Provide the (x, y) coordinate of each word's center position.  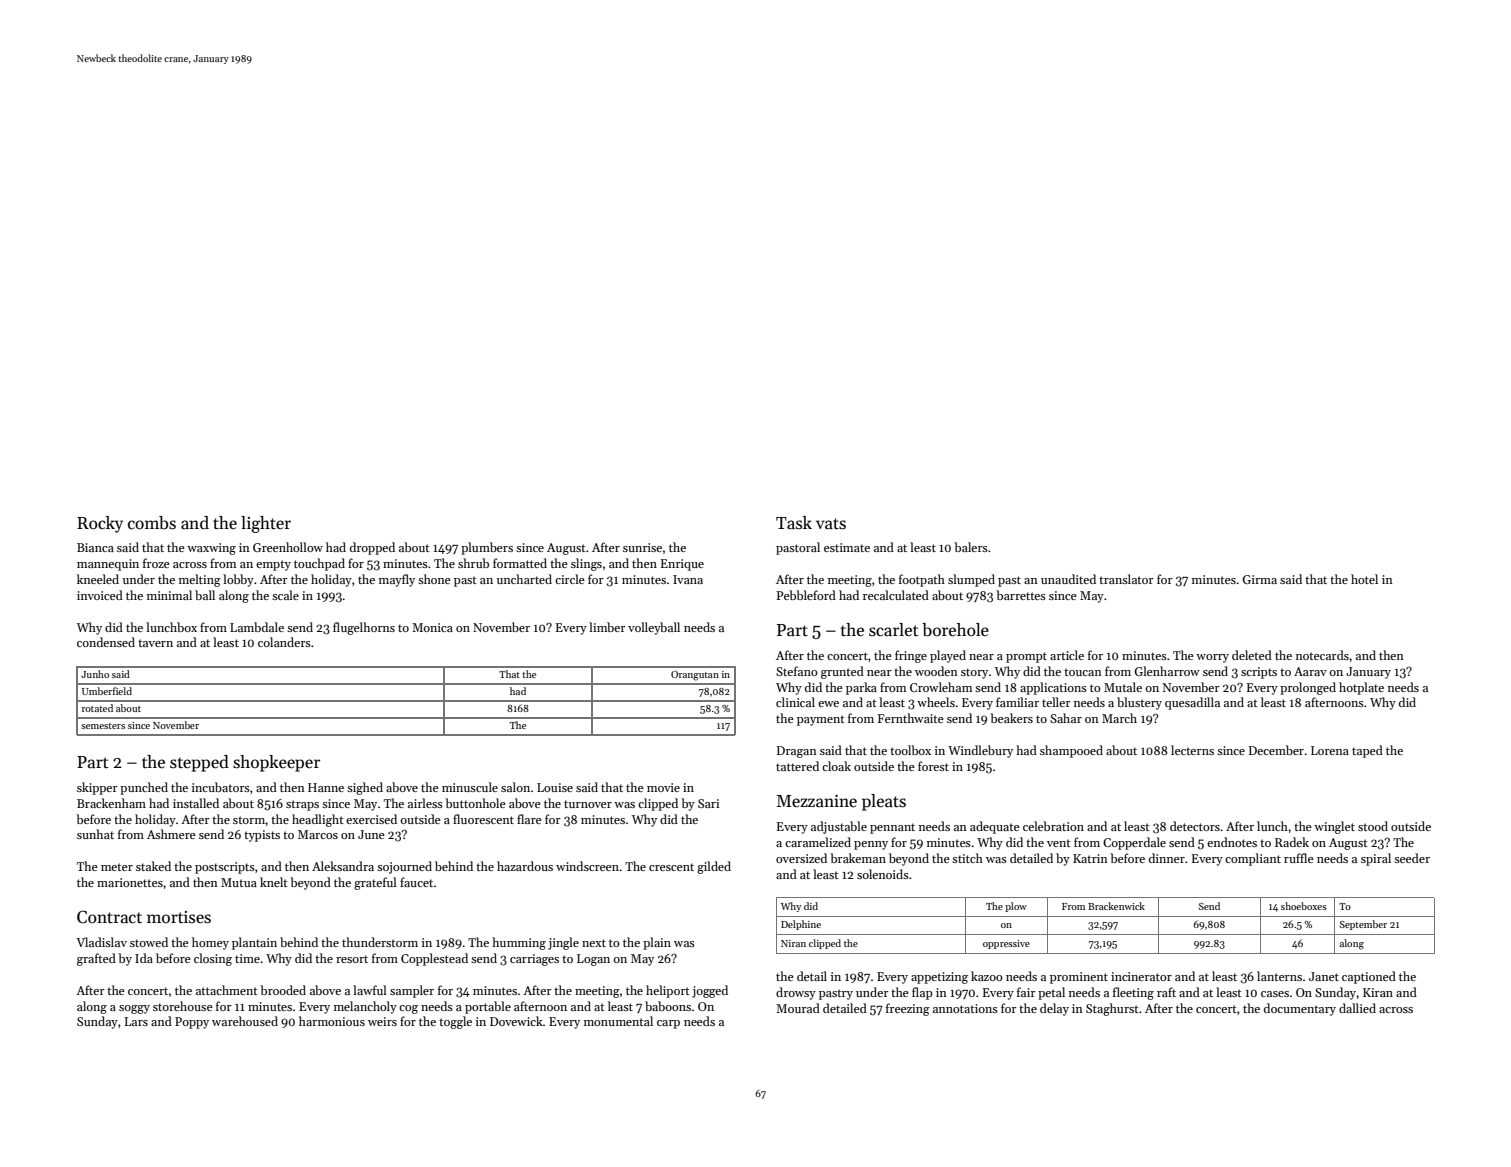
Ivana (688, 579)
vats (831, 524)
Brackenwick (1116, 906)
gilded (714, 867)
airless (425, 803)
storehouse (183, 1006)
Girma (1260, 579)
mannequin (108, 565)
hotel (1364, 579)
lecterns (1192, 750)
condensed (106, 642)
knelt (274, 882)
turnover (588, 804)
